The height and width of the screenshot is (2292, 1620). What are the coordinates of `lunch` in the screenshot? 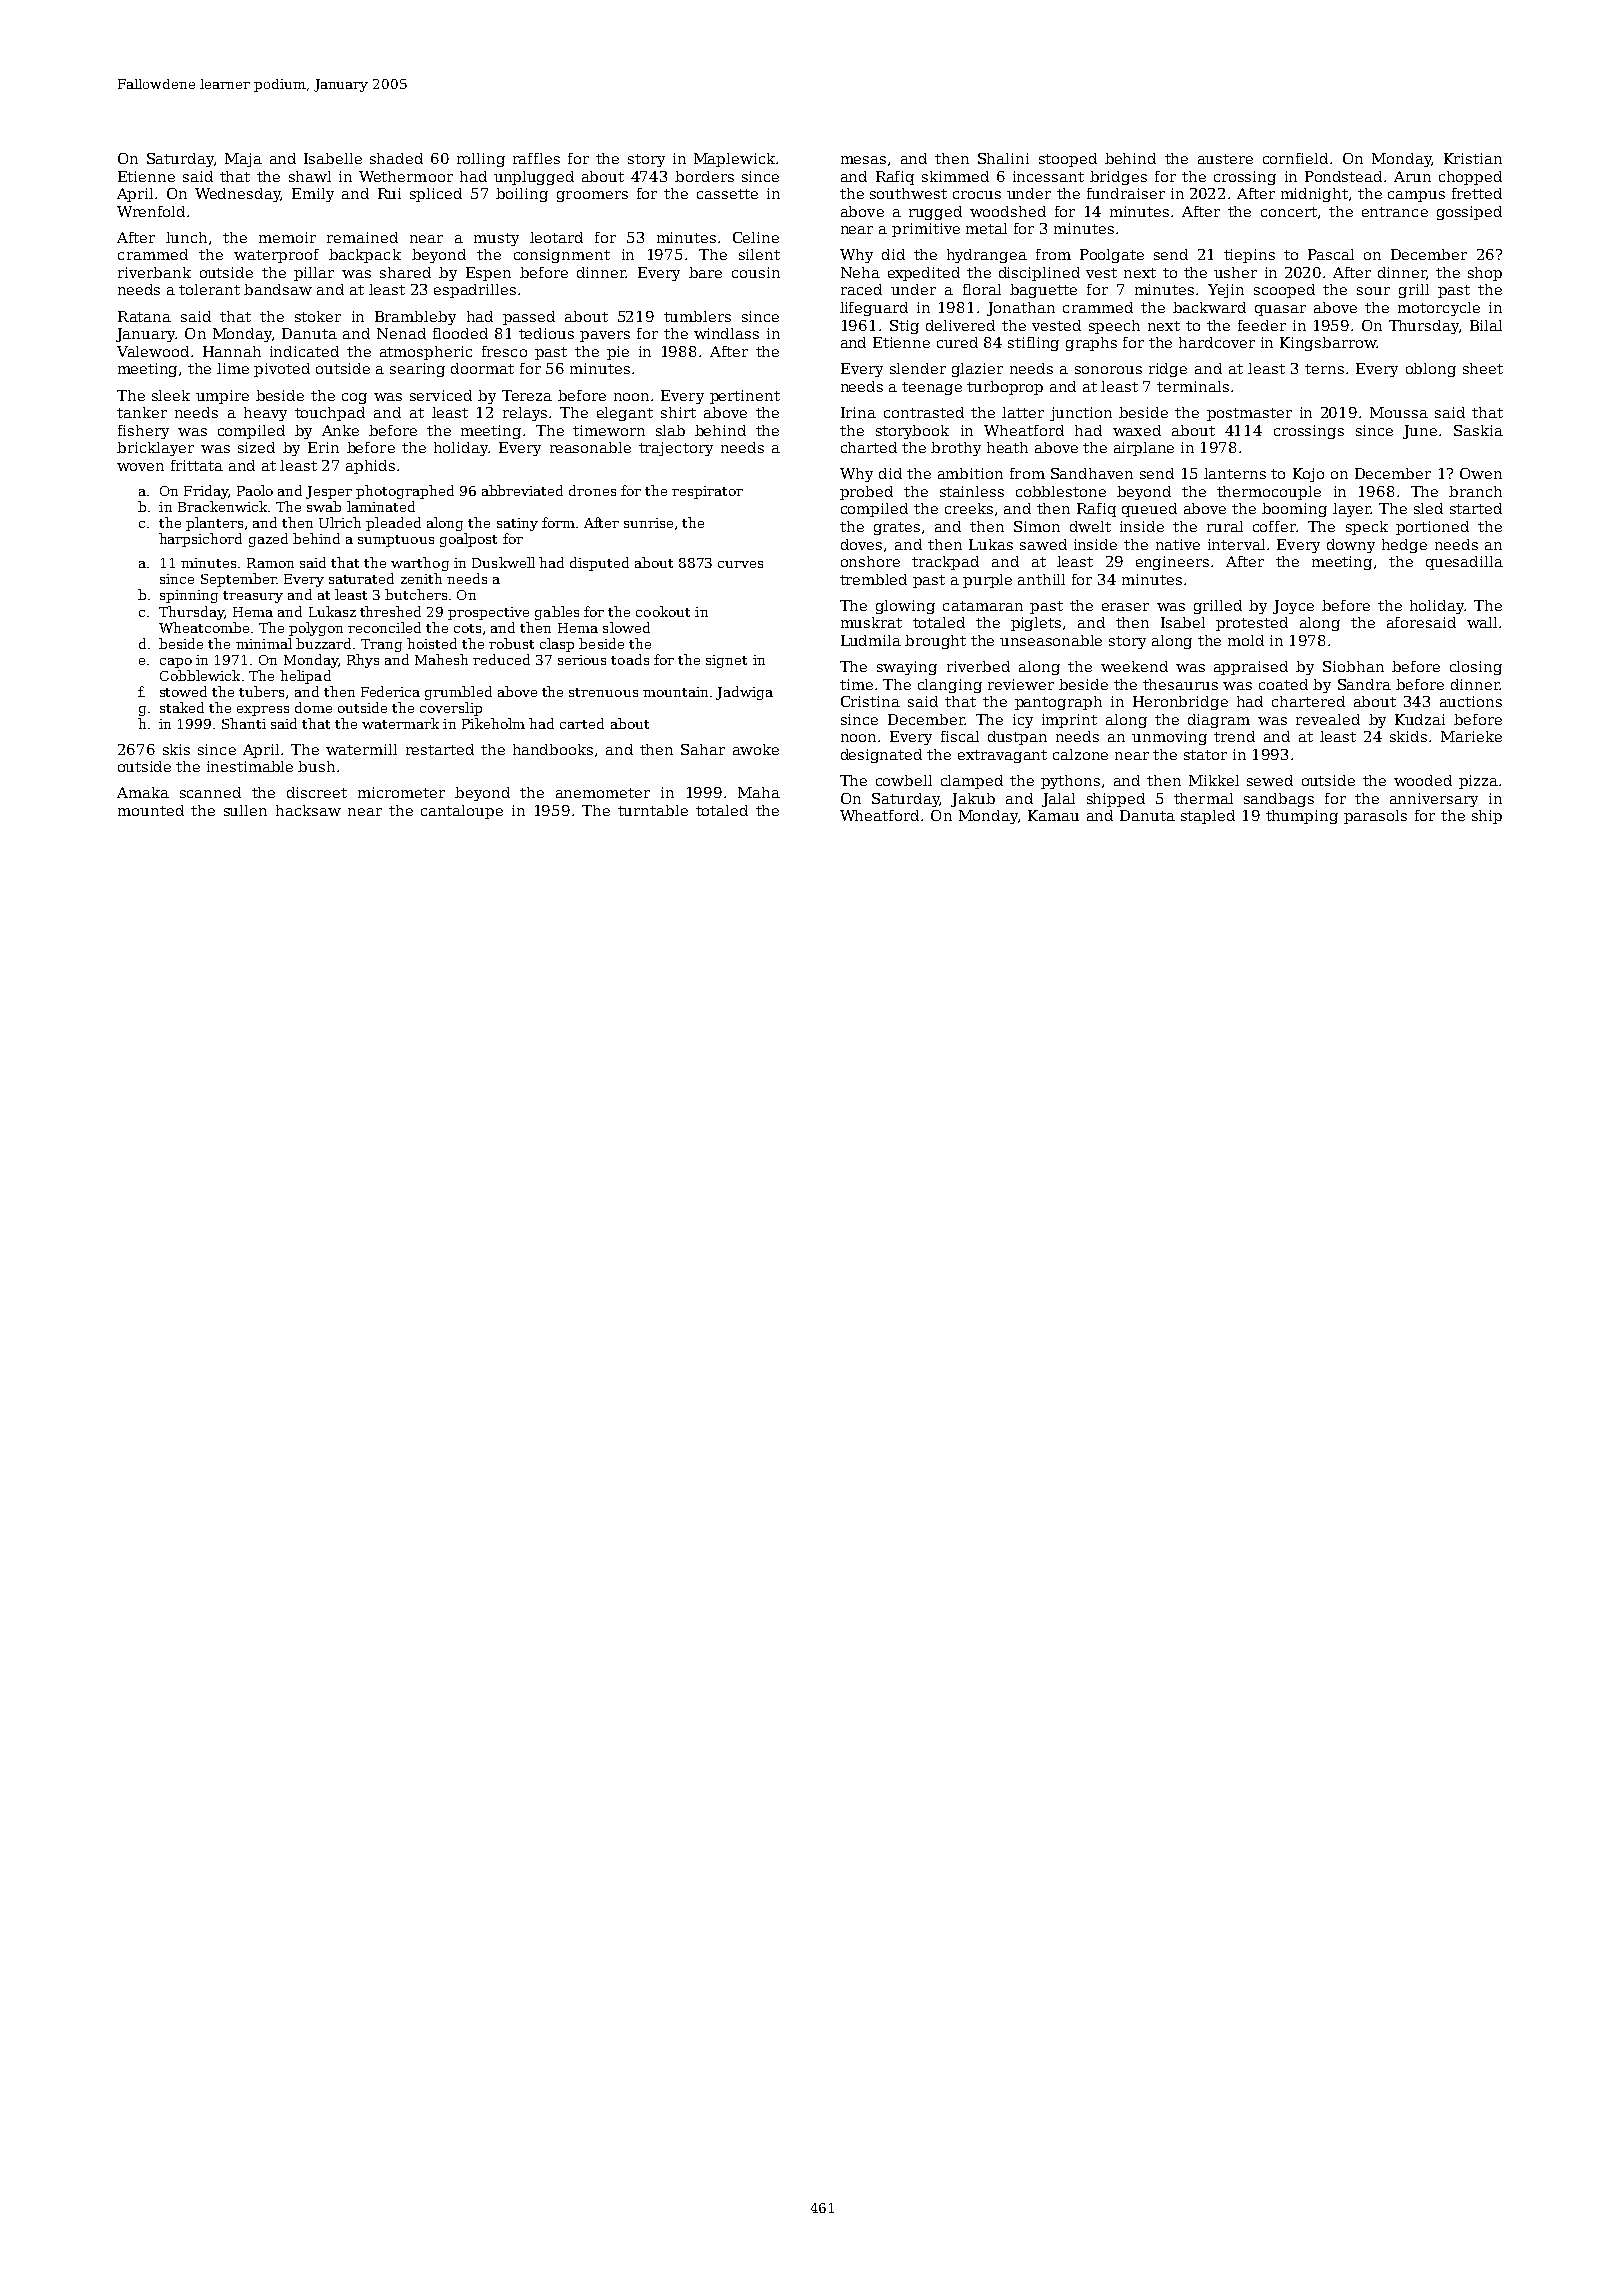 It's located at (186, 237).
